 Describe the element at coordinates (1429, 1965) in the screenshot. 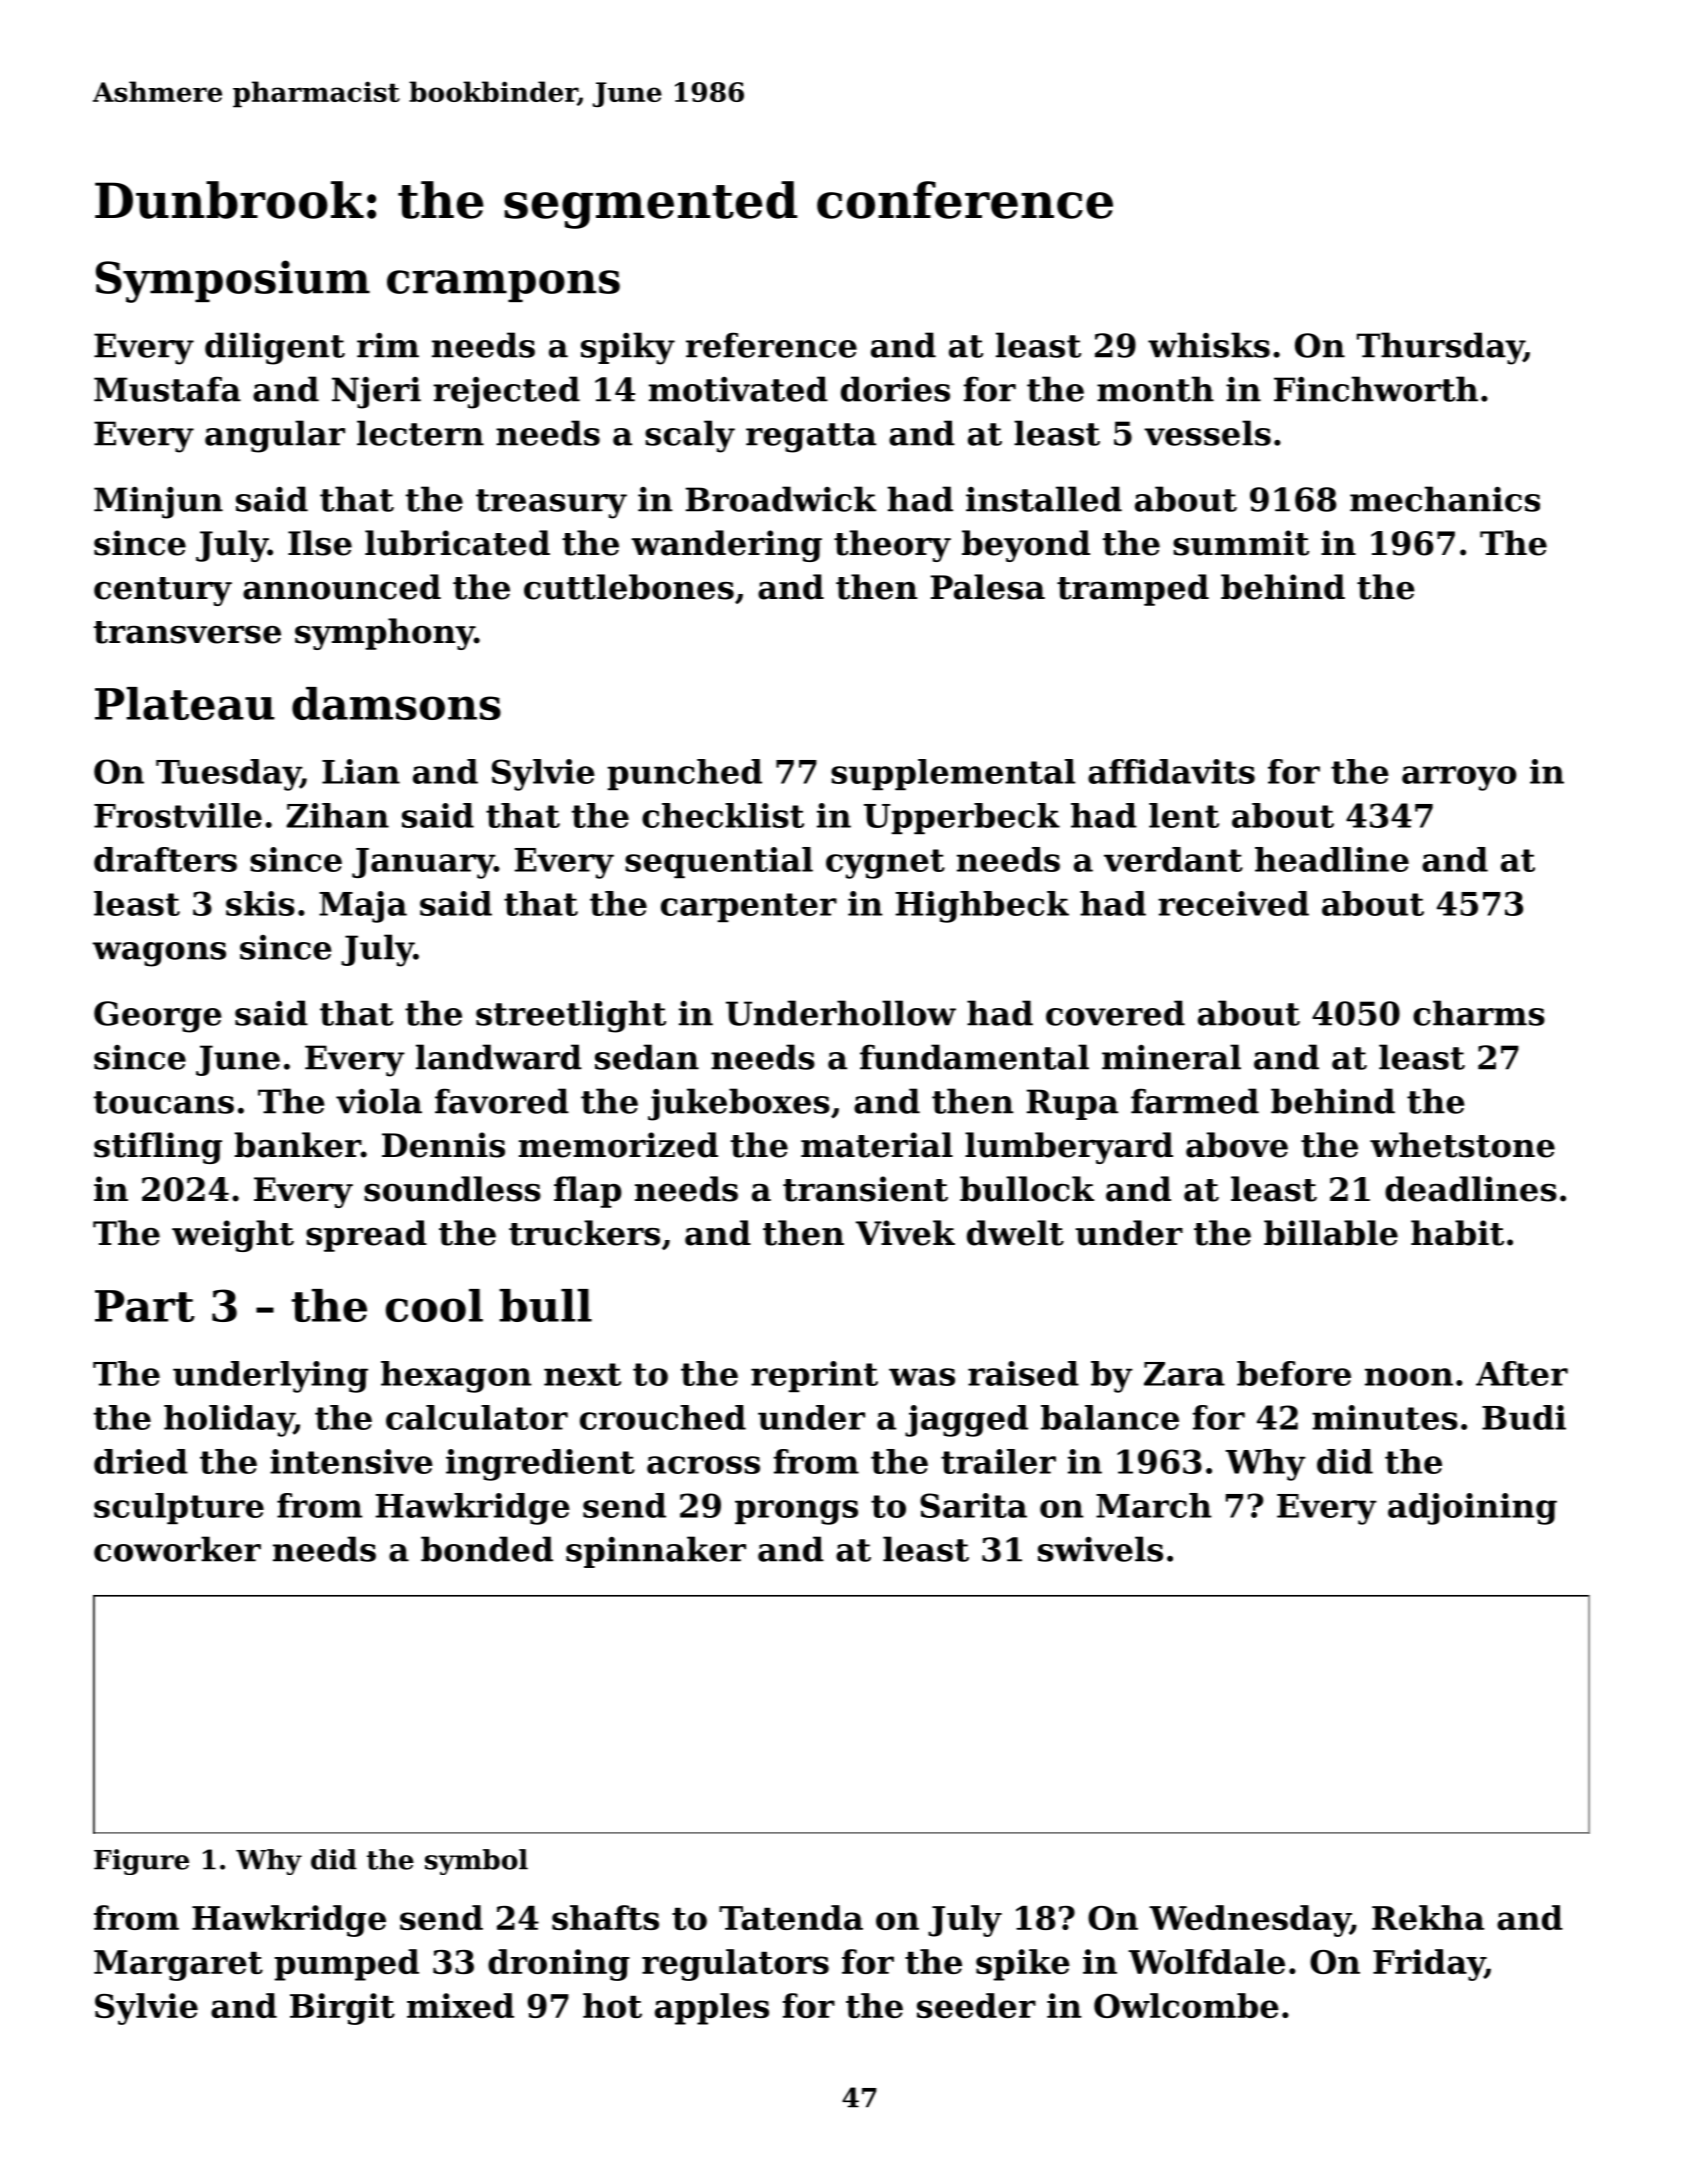

I see `Friday` at that location.
